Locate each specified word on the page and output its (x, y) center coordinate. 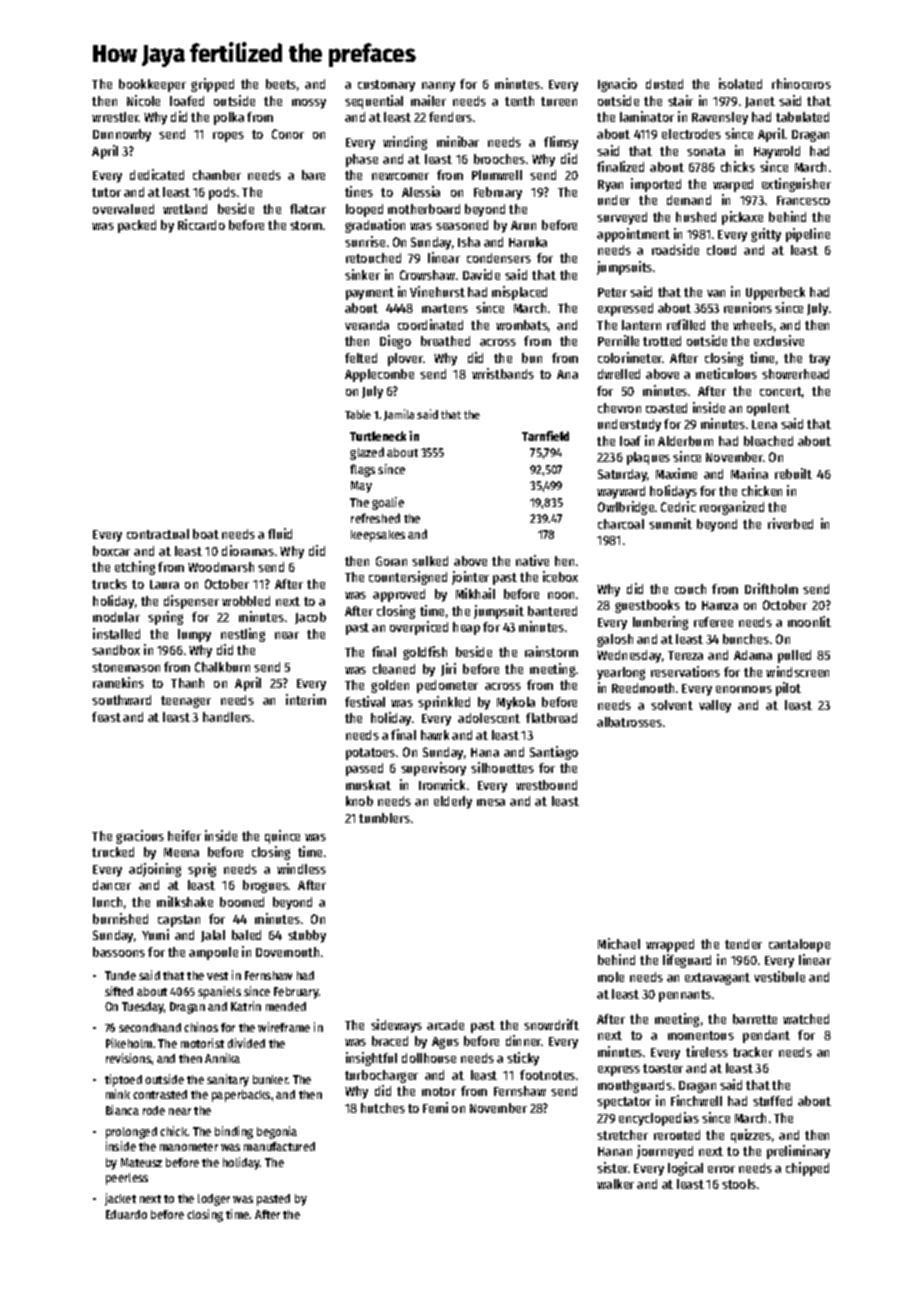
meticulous (726, 373)
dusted (664, 84)
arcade (445, 1025)
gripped (212, 85)
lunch (107, 902)
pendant (766, 1036)
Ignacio (617, 85)
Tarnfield (545, 436)
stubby (307, 936)
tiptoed (123, 1080)
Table (358, 414)
